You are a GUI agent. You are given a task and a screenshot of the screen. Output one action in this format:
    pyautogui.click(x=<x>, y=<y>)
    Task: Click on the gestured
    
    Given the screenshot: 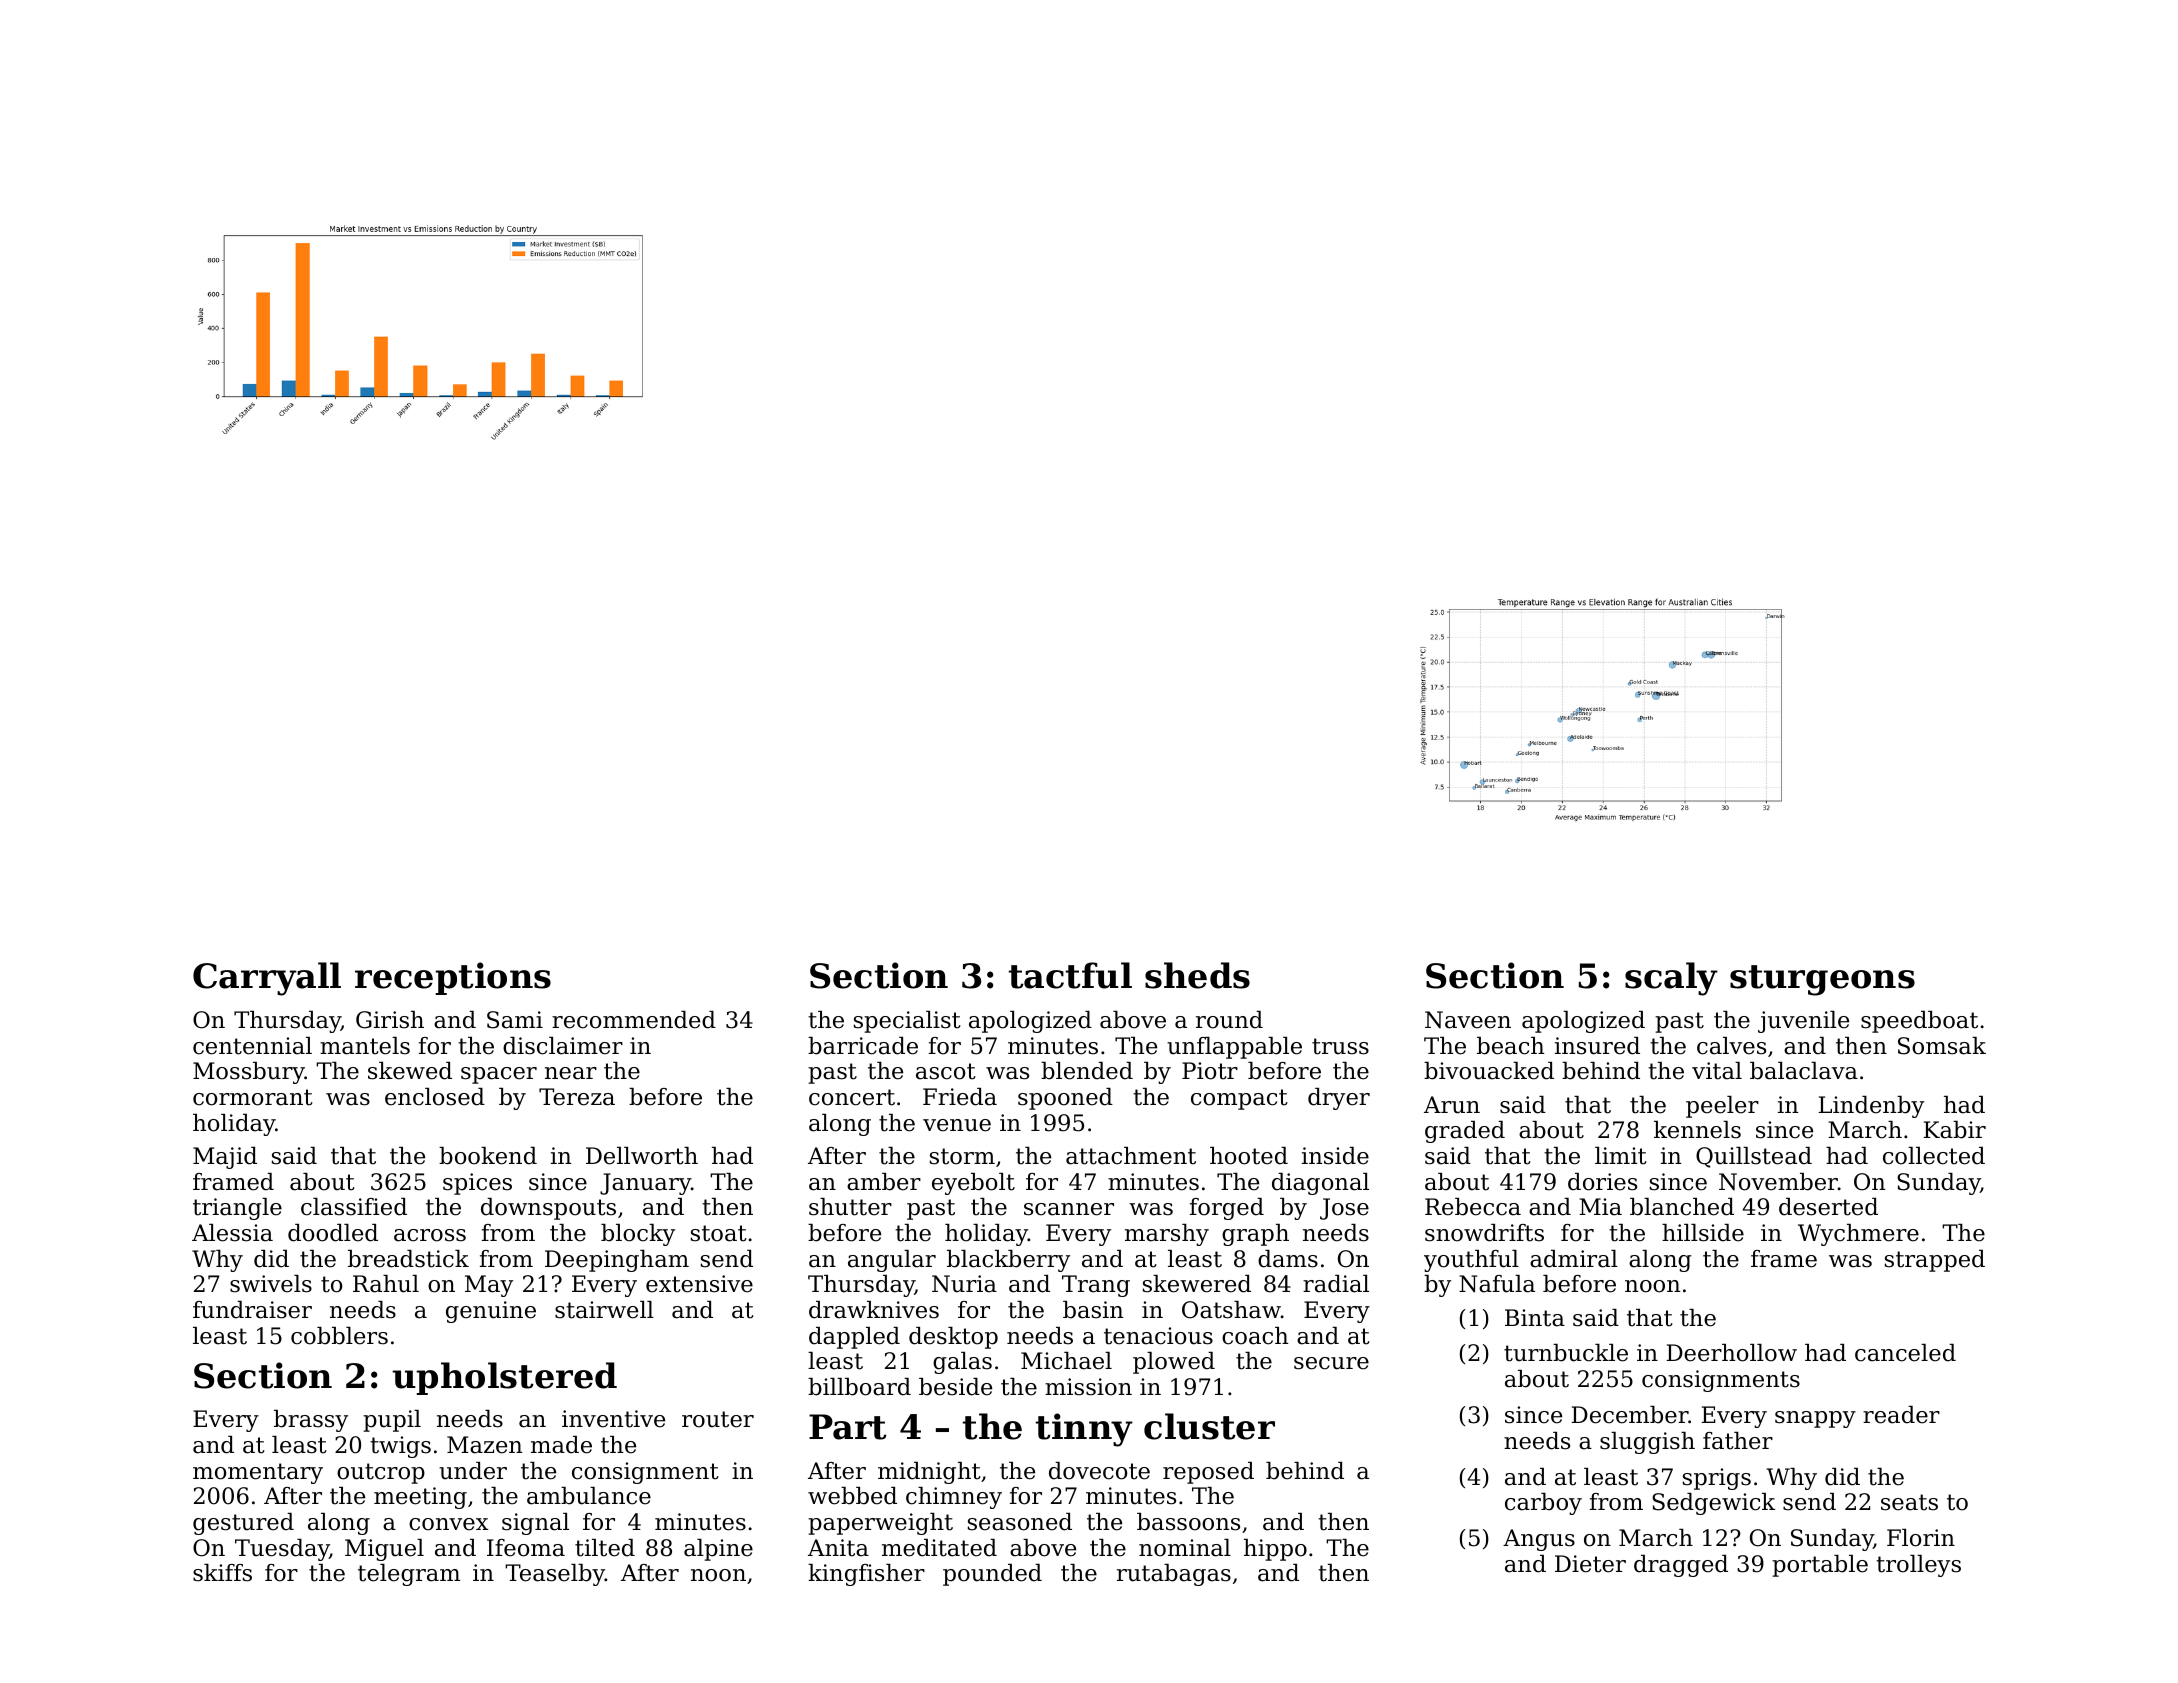 What is the action you would take?
    pyautogui.click(x=243, y=1524)
